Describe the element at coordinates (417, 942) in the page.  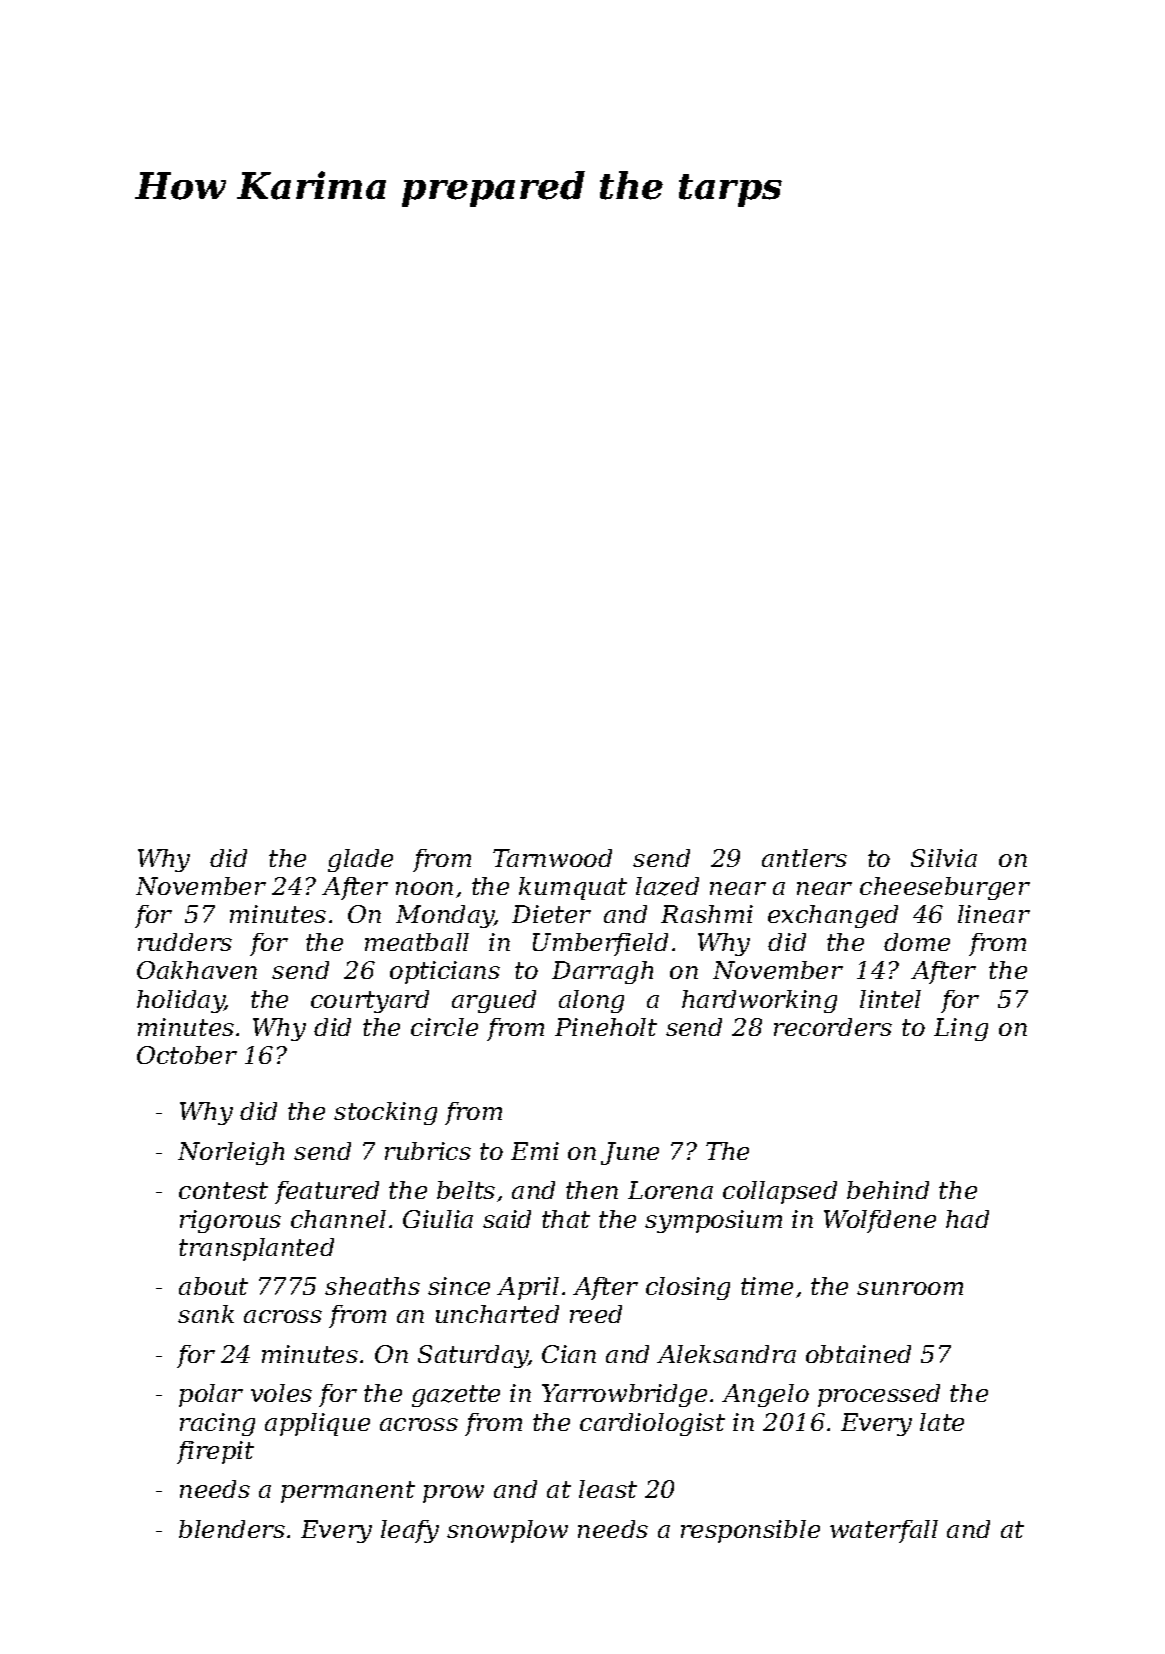
I see `meatball` at that location.
